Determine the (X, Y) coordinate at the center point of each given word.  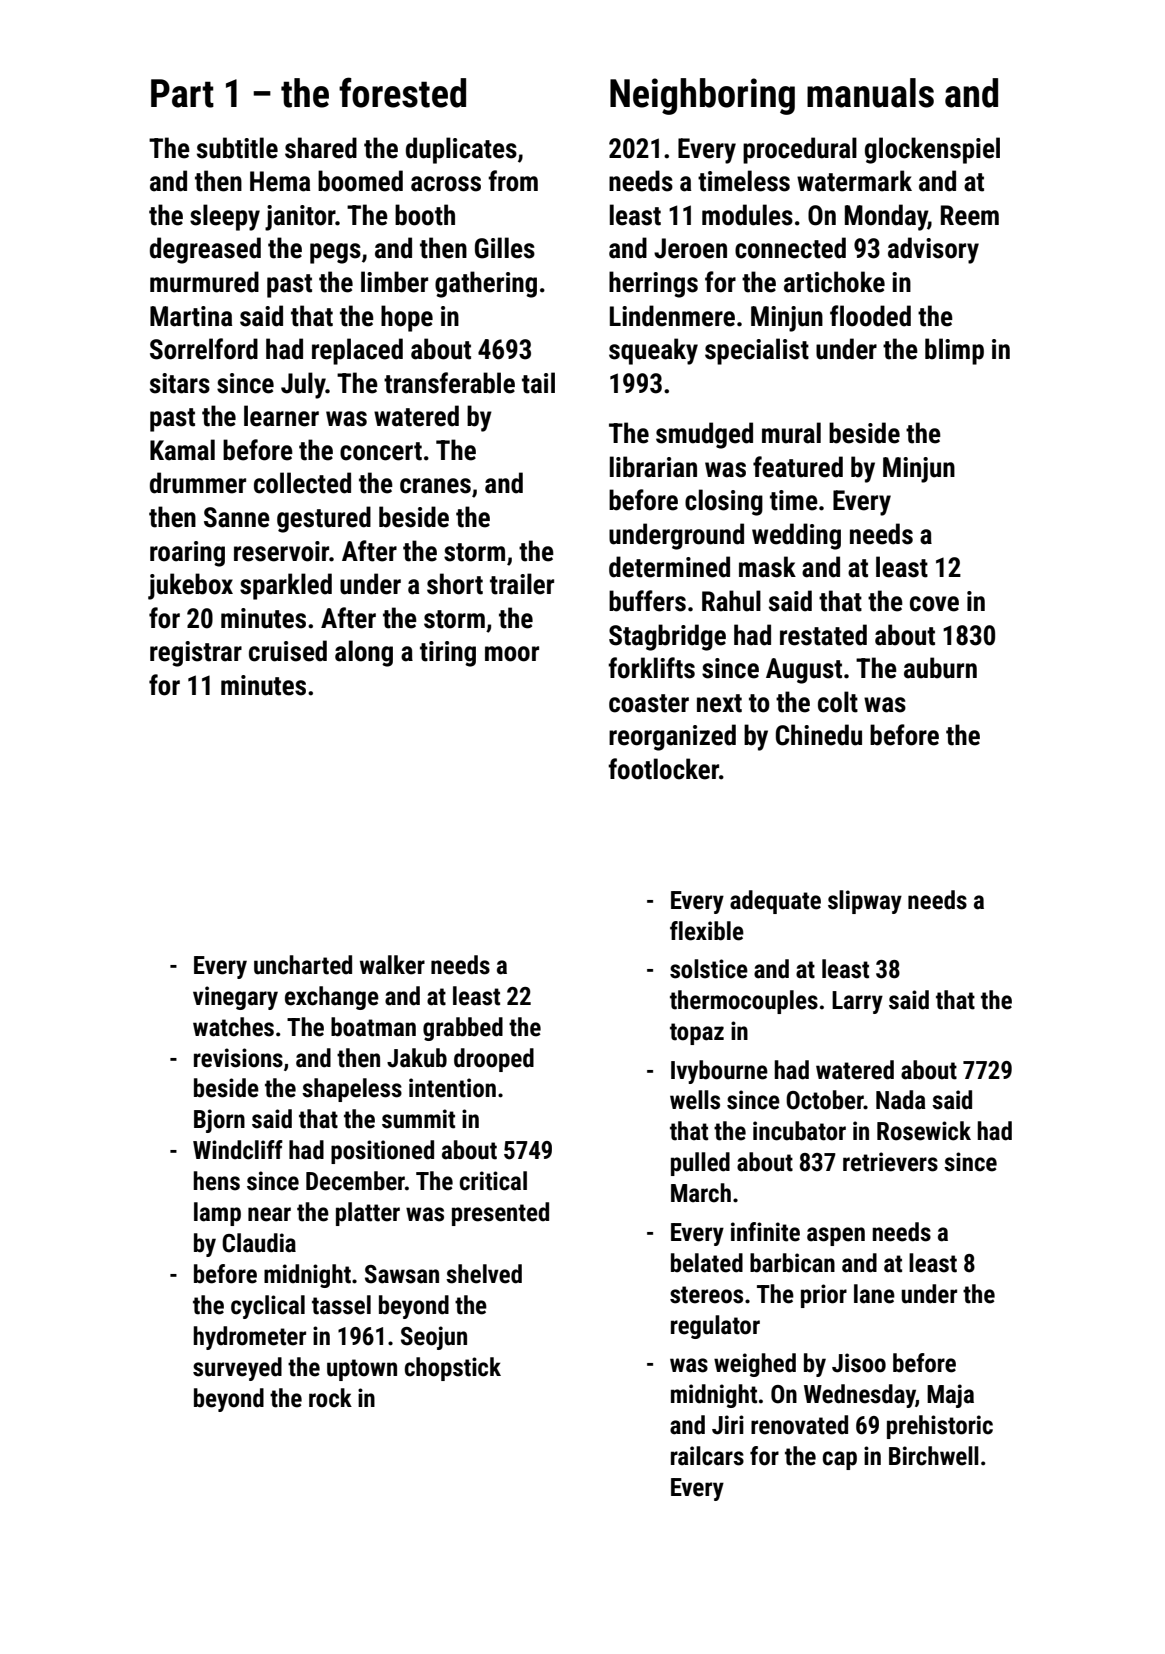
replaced (357, 351)
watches (233, 1027)
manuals (870, 93)
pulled (700, 1164)
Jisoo (859, 1363)
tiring (448, 654)
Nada (901, 1100)
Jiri (728, 1425)
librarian (653, 467)
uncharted (303, 965)
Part (182, 93)
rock (330, 1398)
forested (402, 92)
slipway (865, 902)
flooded (870, 316)
